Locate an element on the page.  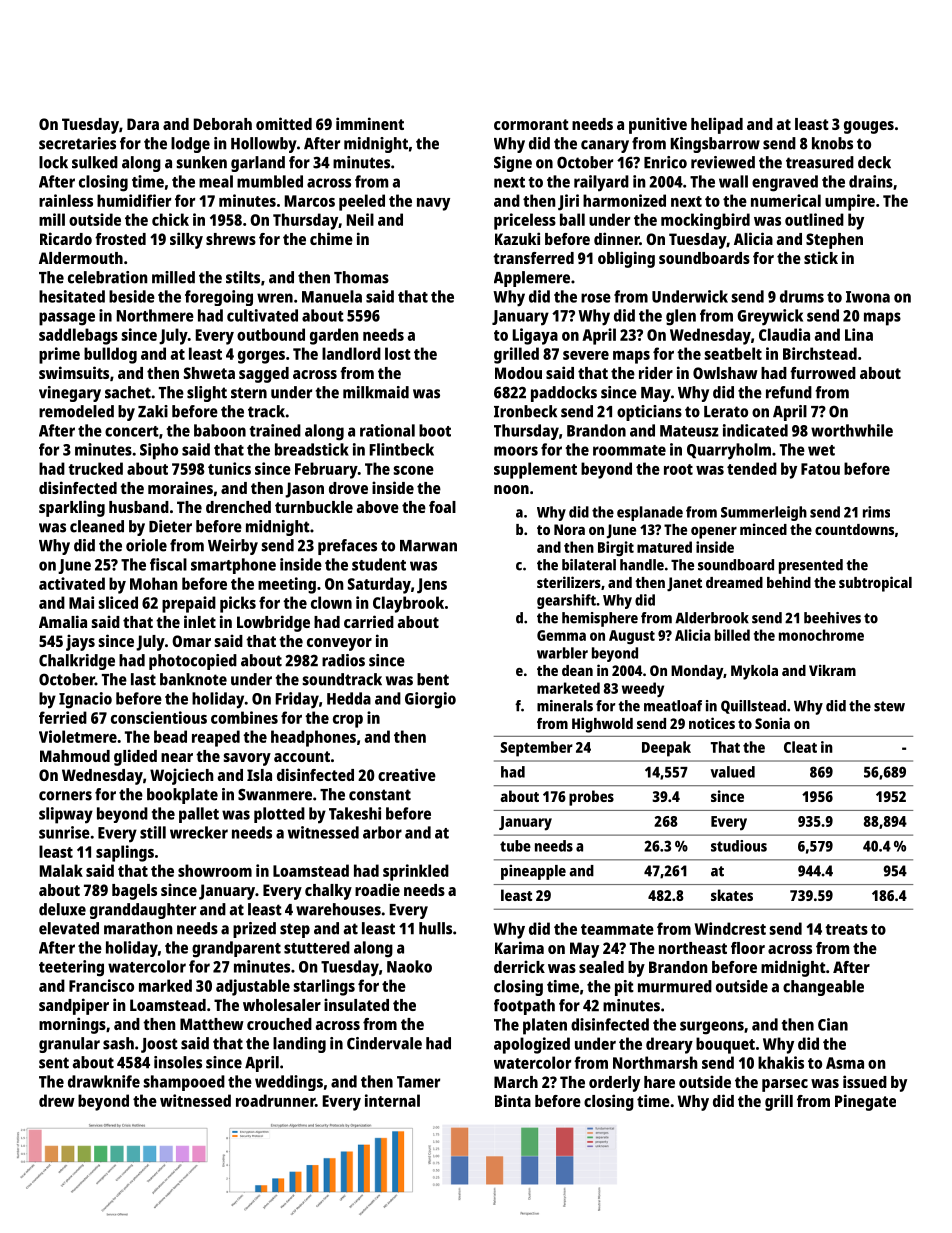
northeast is located at coordinates (693, 948).
